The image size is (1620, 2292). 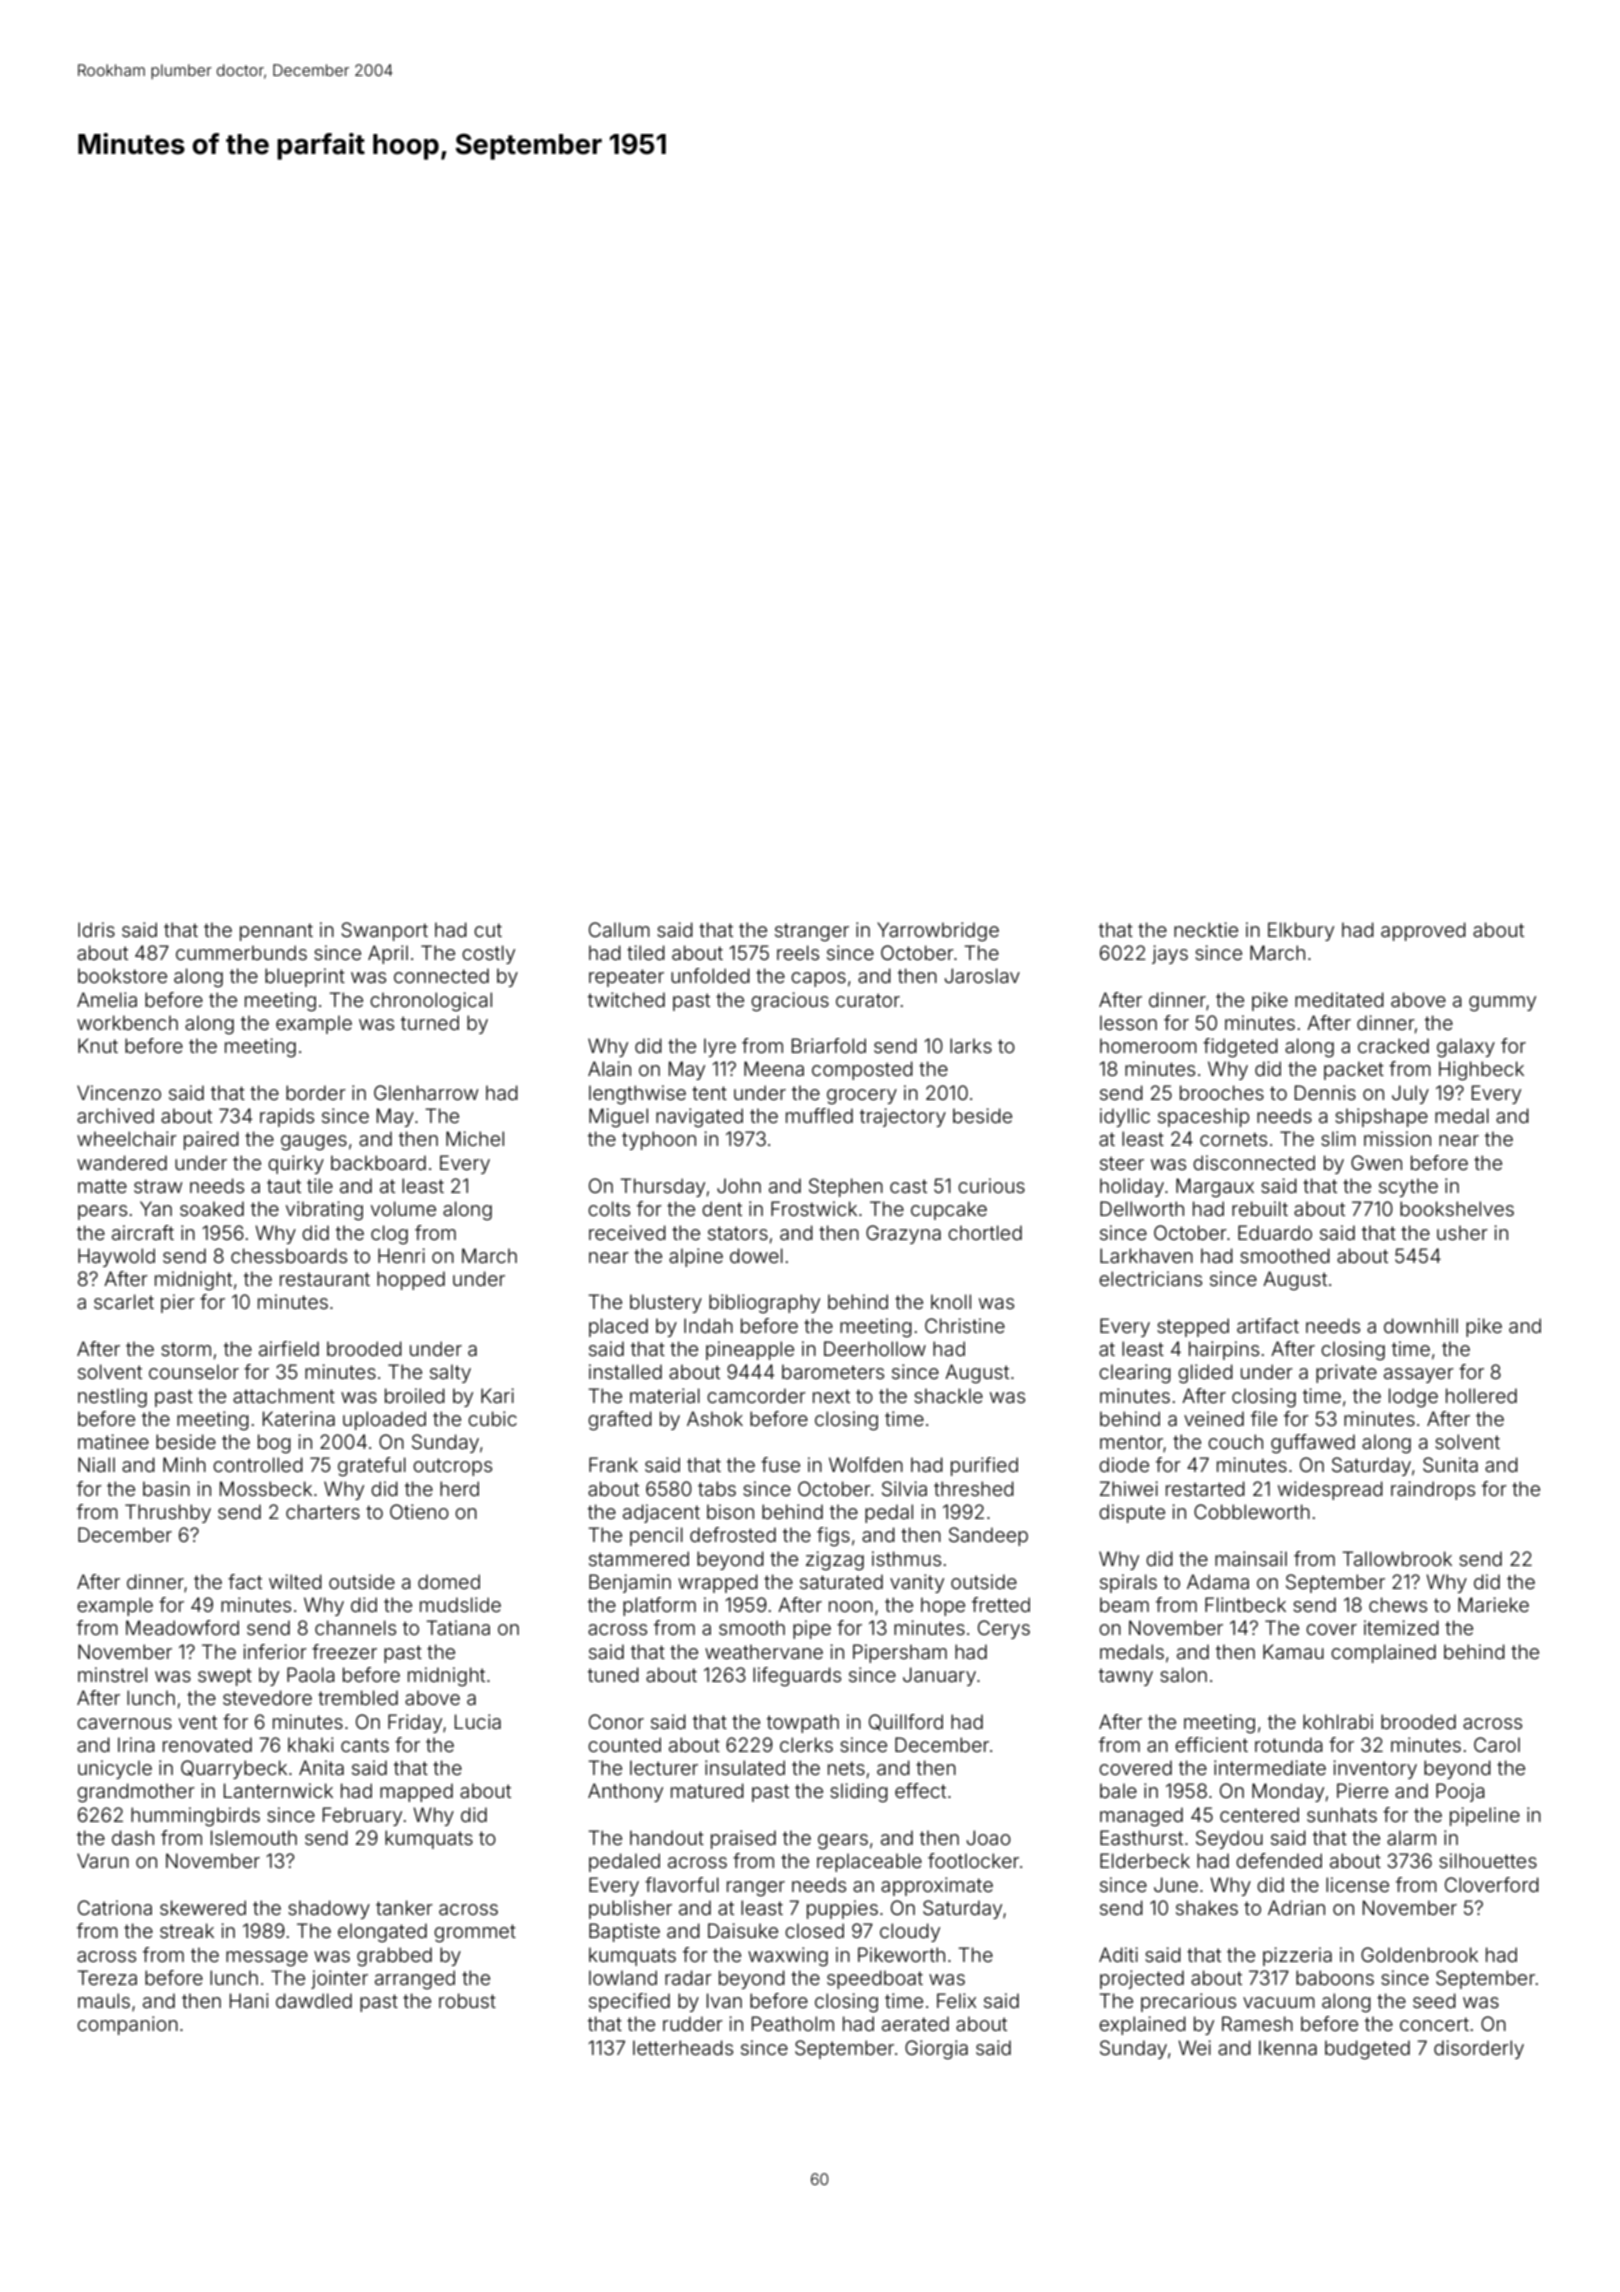 I want to click on Benjamin, so click(x=630, y=1583).
